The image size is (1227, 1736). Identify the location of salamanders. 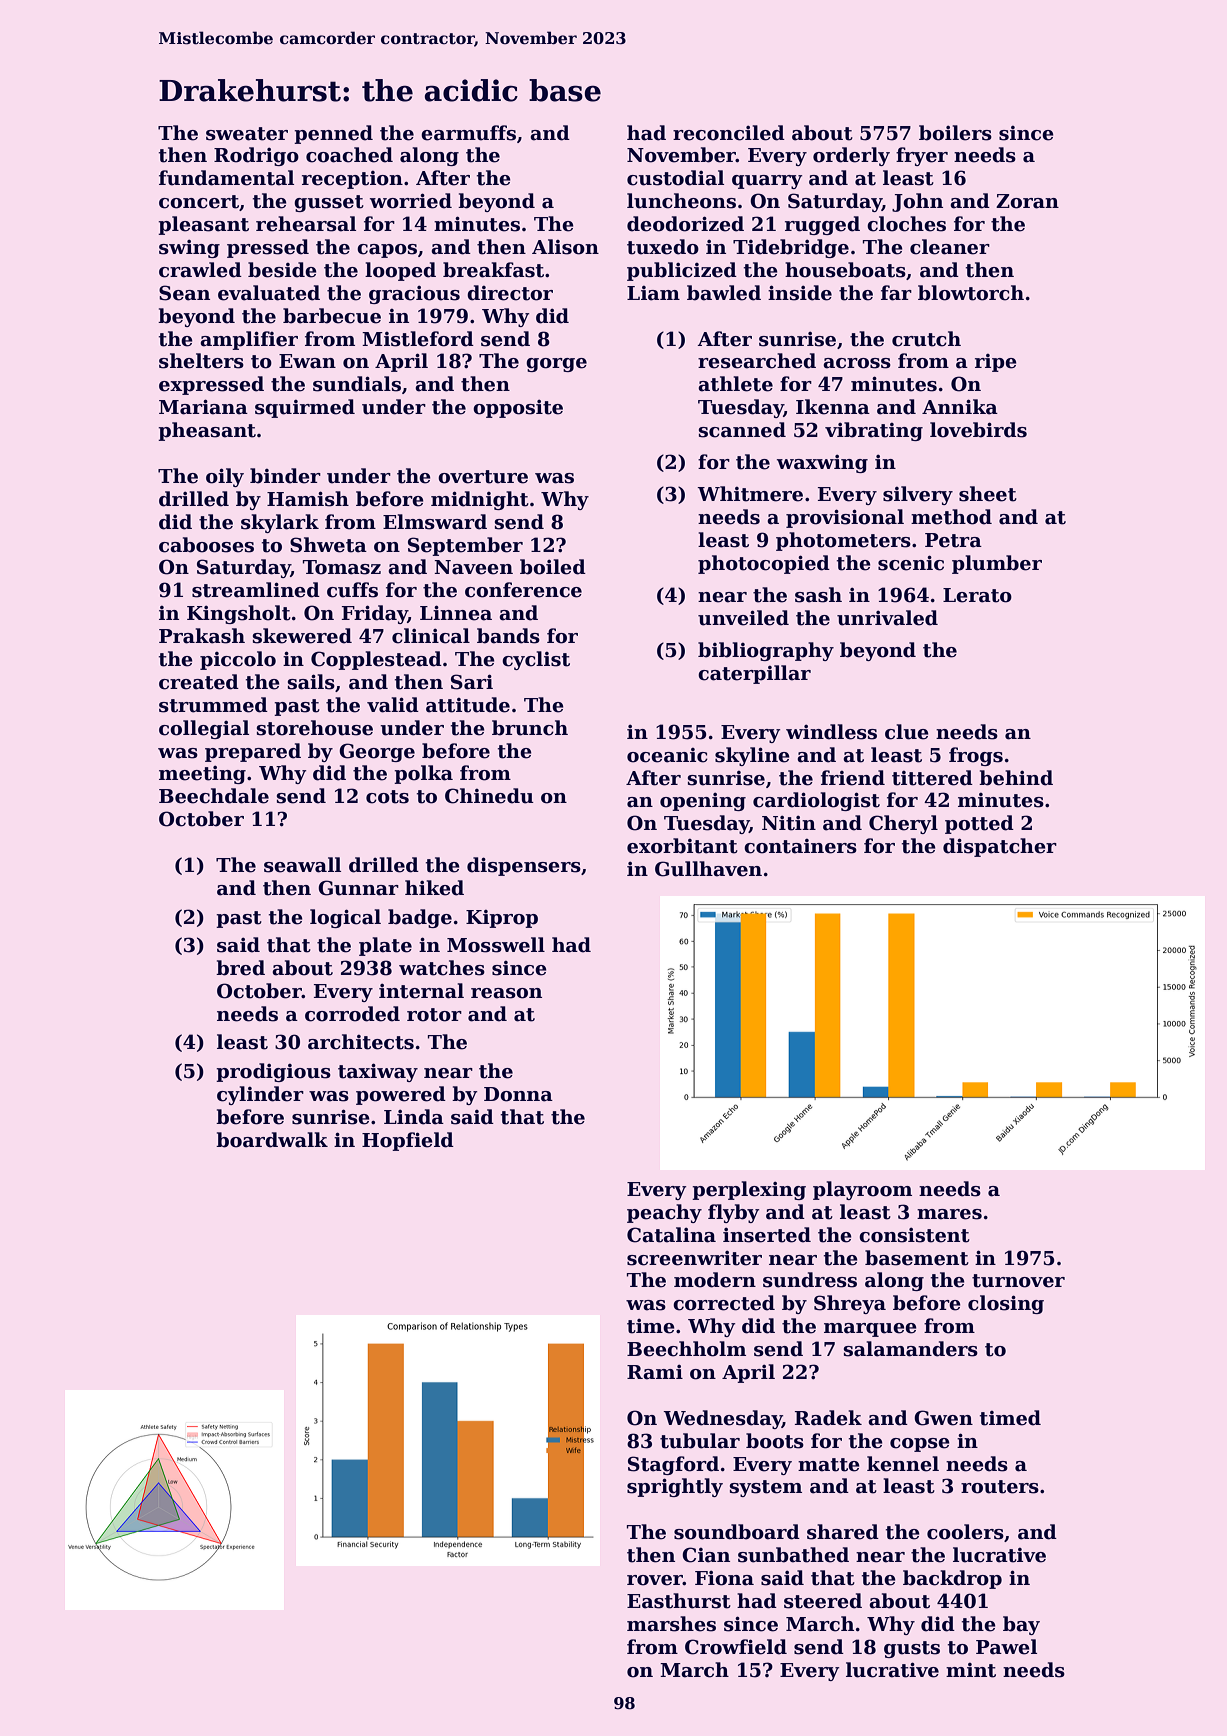
(911, 1349).
